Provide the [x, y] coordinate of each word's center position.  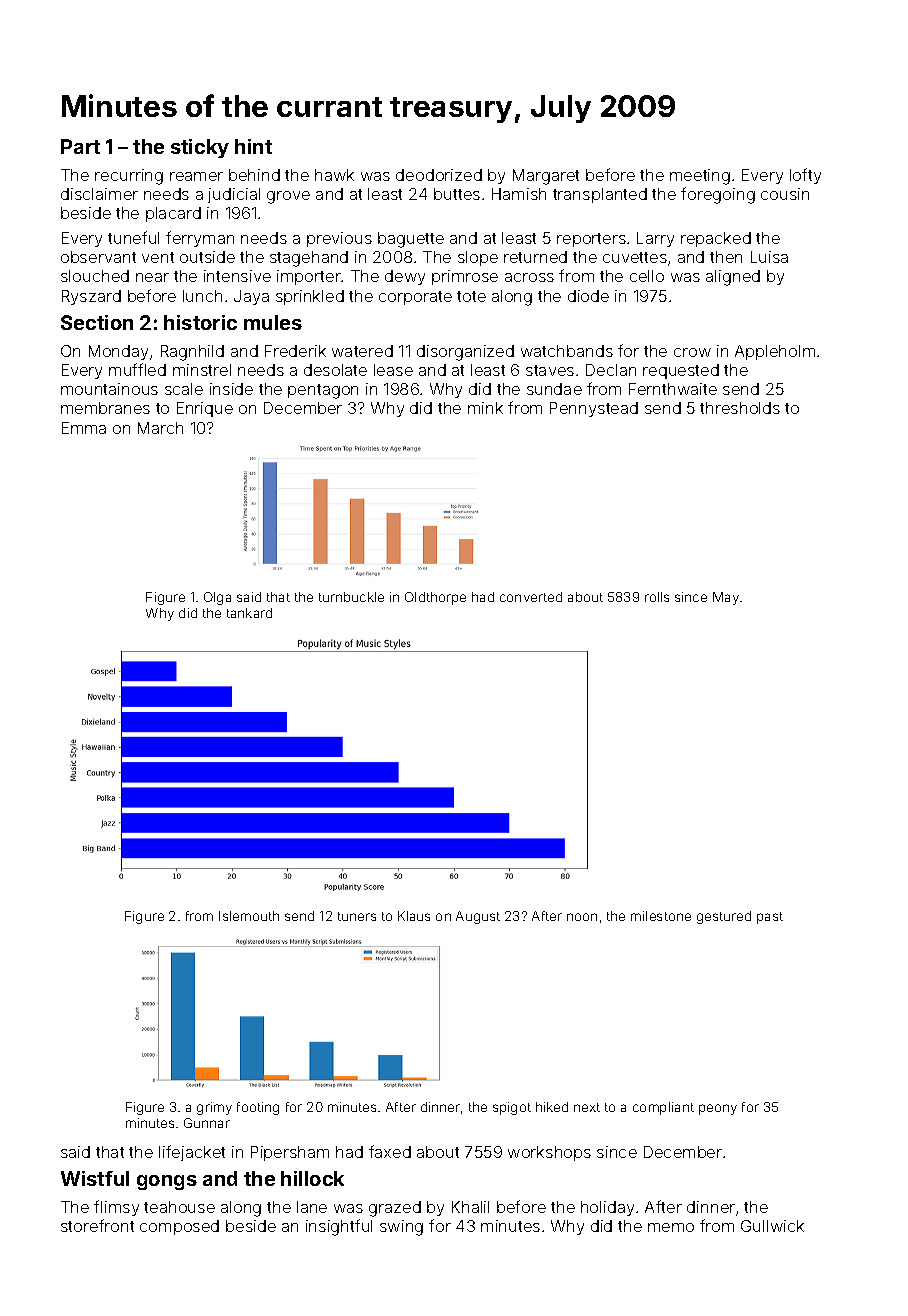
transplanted [600, 195]
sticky [200, 148]
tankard [249, 613]
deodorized [439, 175]
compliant [663, 1108]
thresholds [740, 408]
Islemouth [249, 916]
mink [485, 408]
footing [258, 1108]
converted [531, 597]
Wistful [95, 1178]
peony [718, 1109]
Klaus [414, 916]
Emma [84, 428]
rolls [657, 597]
